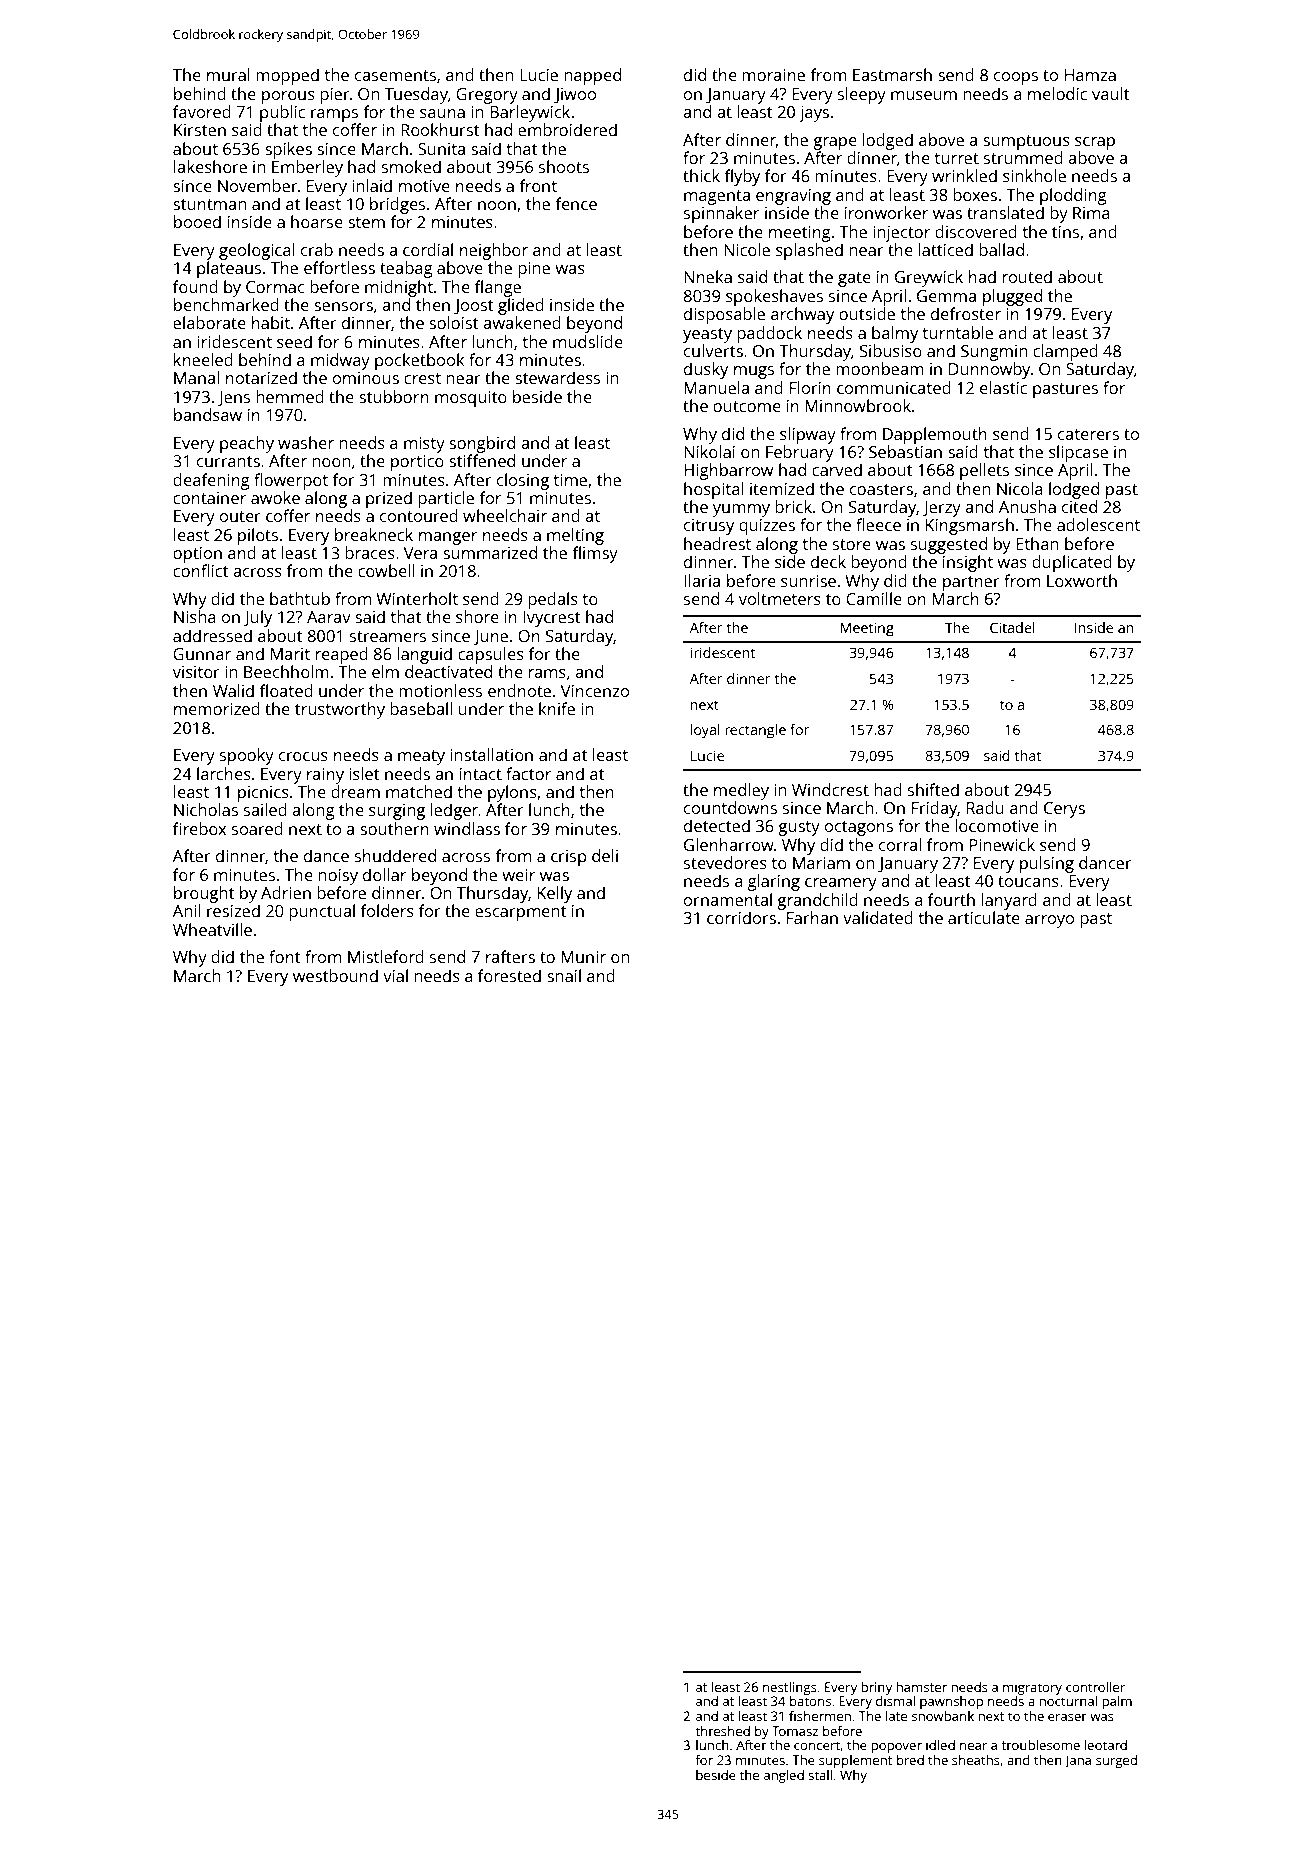 Image resolution: width=1314 pixels, height=1858 pixels. What do you see at coordinates (1095, 1687) in the document?
I see `controller` at bounding box center [1095, 1687].
